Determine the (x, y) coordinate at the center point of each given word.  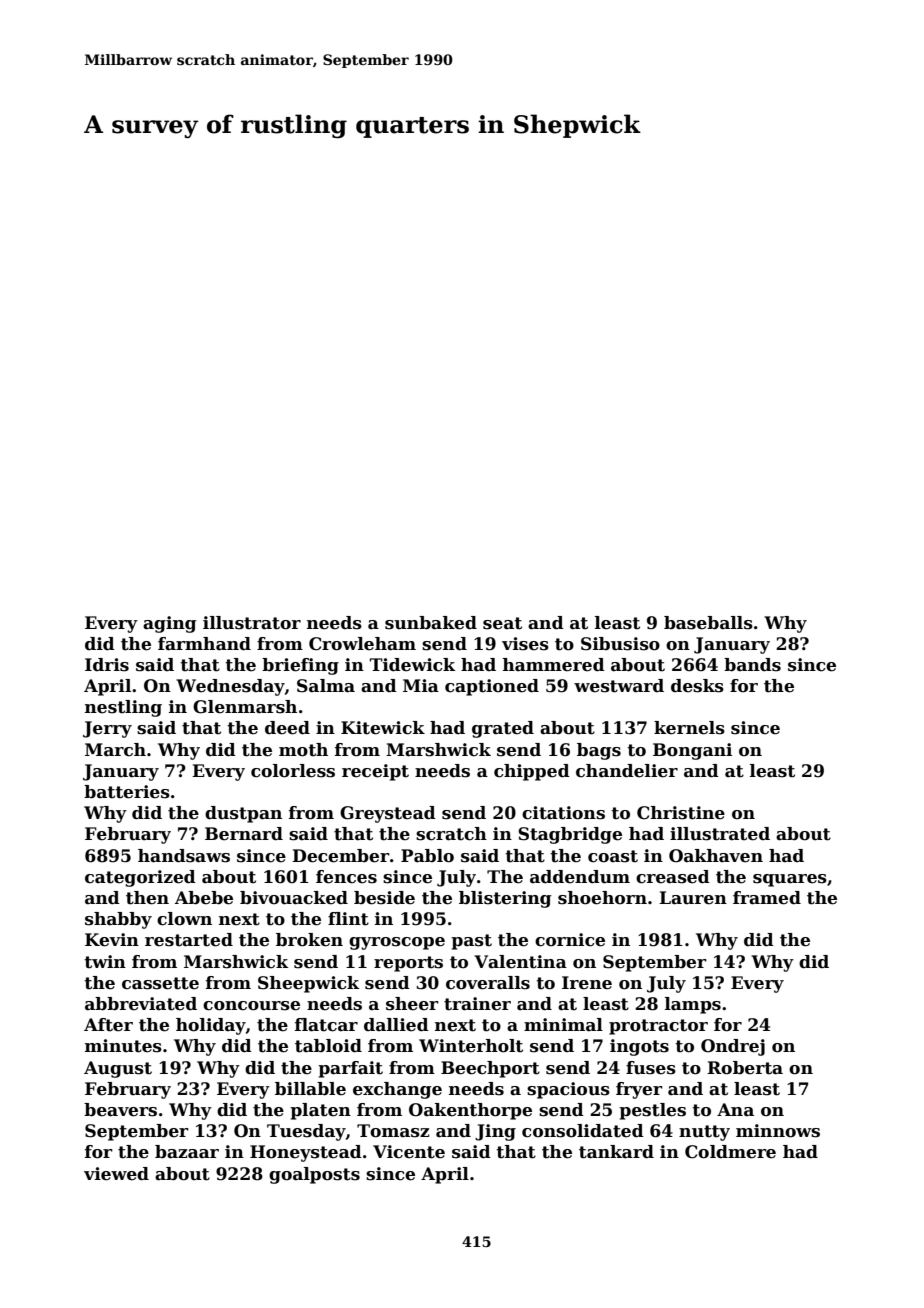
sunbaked (431, 623)
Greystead (388, 814)
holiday (211, 1026)
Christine (681, 813)
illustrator (252, 623)
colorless (293, 771)
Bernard (244, 834)
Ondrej (733, 1047)
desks (697, 686)
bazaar (187, 1152)
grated (503, 729)
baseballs (708, 623)
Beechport (490, 1069)
